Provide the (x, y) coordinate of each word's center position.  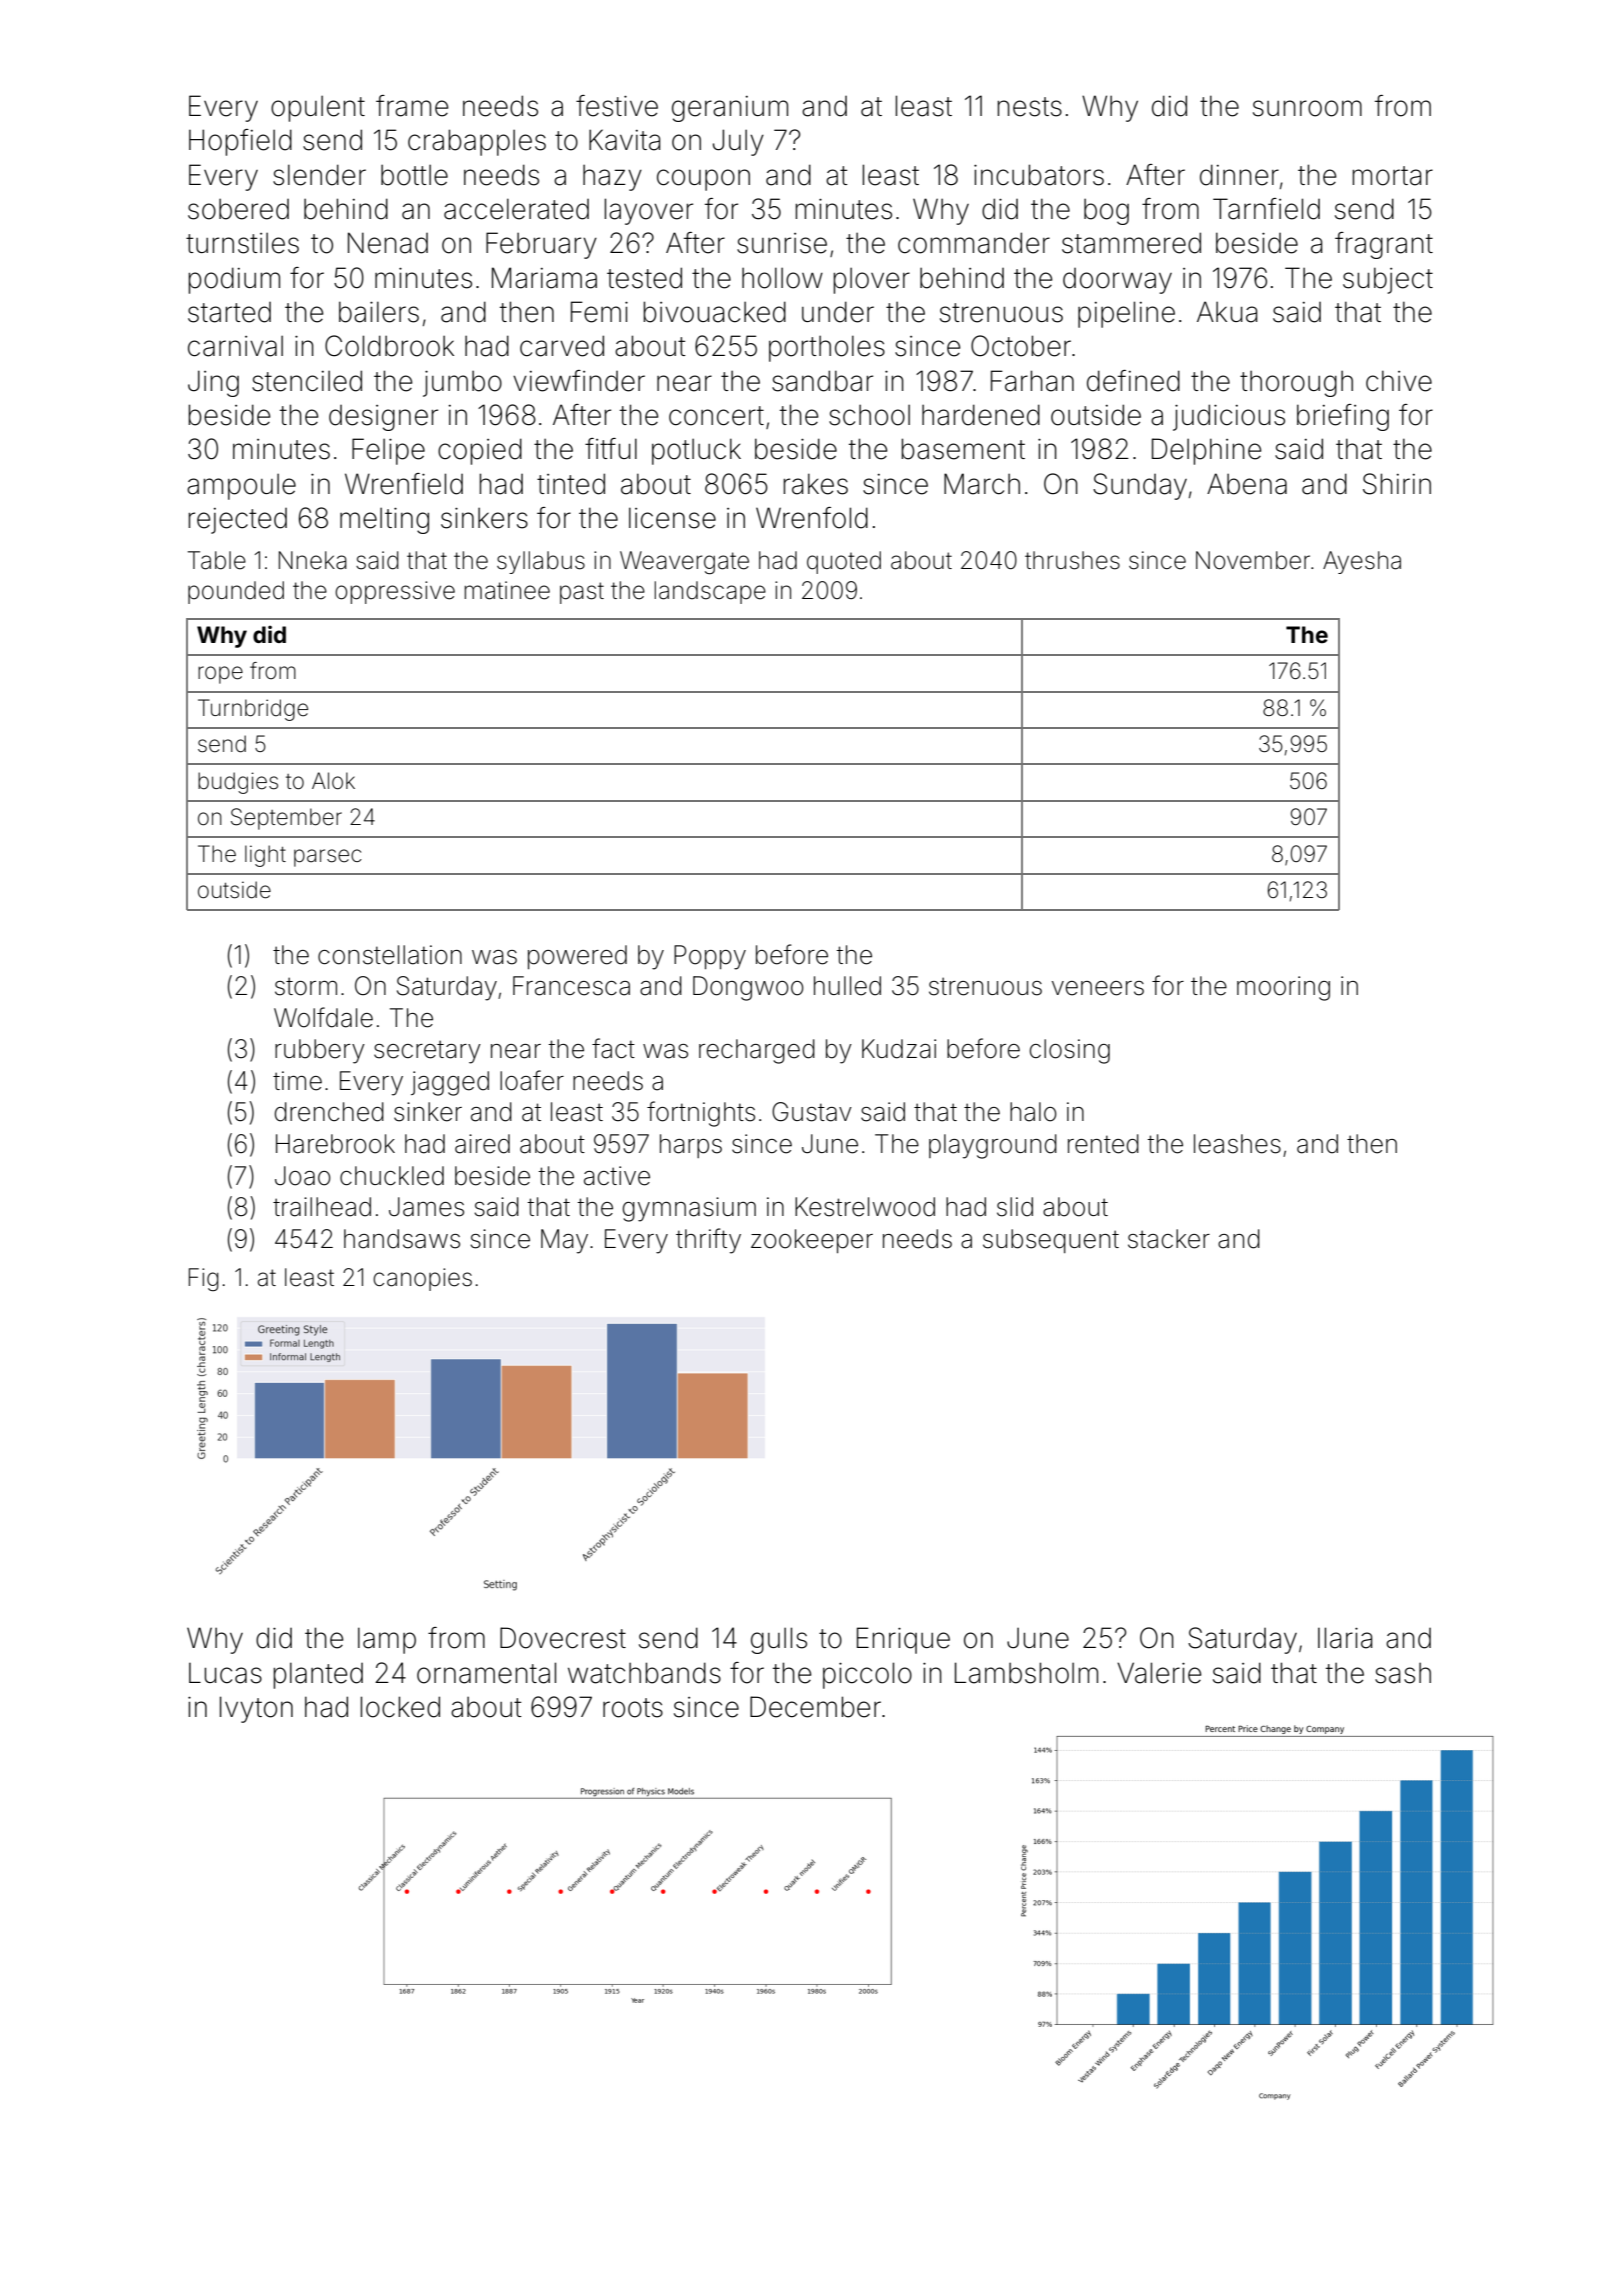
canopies (422, 1279)
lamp (387, 1640)
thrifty (708, 1241)
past (582, 593)
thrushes (1072, 560)
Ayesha (1362, 562)
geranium (730, 109)
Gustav (812, 1112)
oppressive (395, 592)
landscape (710, 592)
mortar (1392, 176)
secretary (427, 1052)
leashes (1237, 1144)
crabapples (477, 142)
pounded (236, 592)
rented (1103, 1144)
